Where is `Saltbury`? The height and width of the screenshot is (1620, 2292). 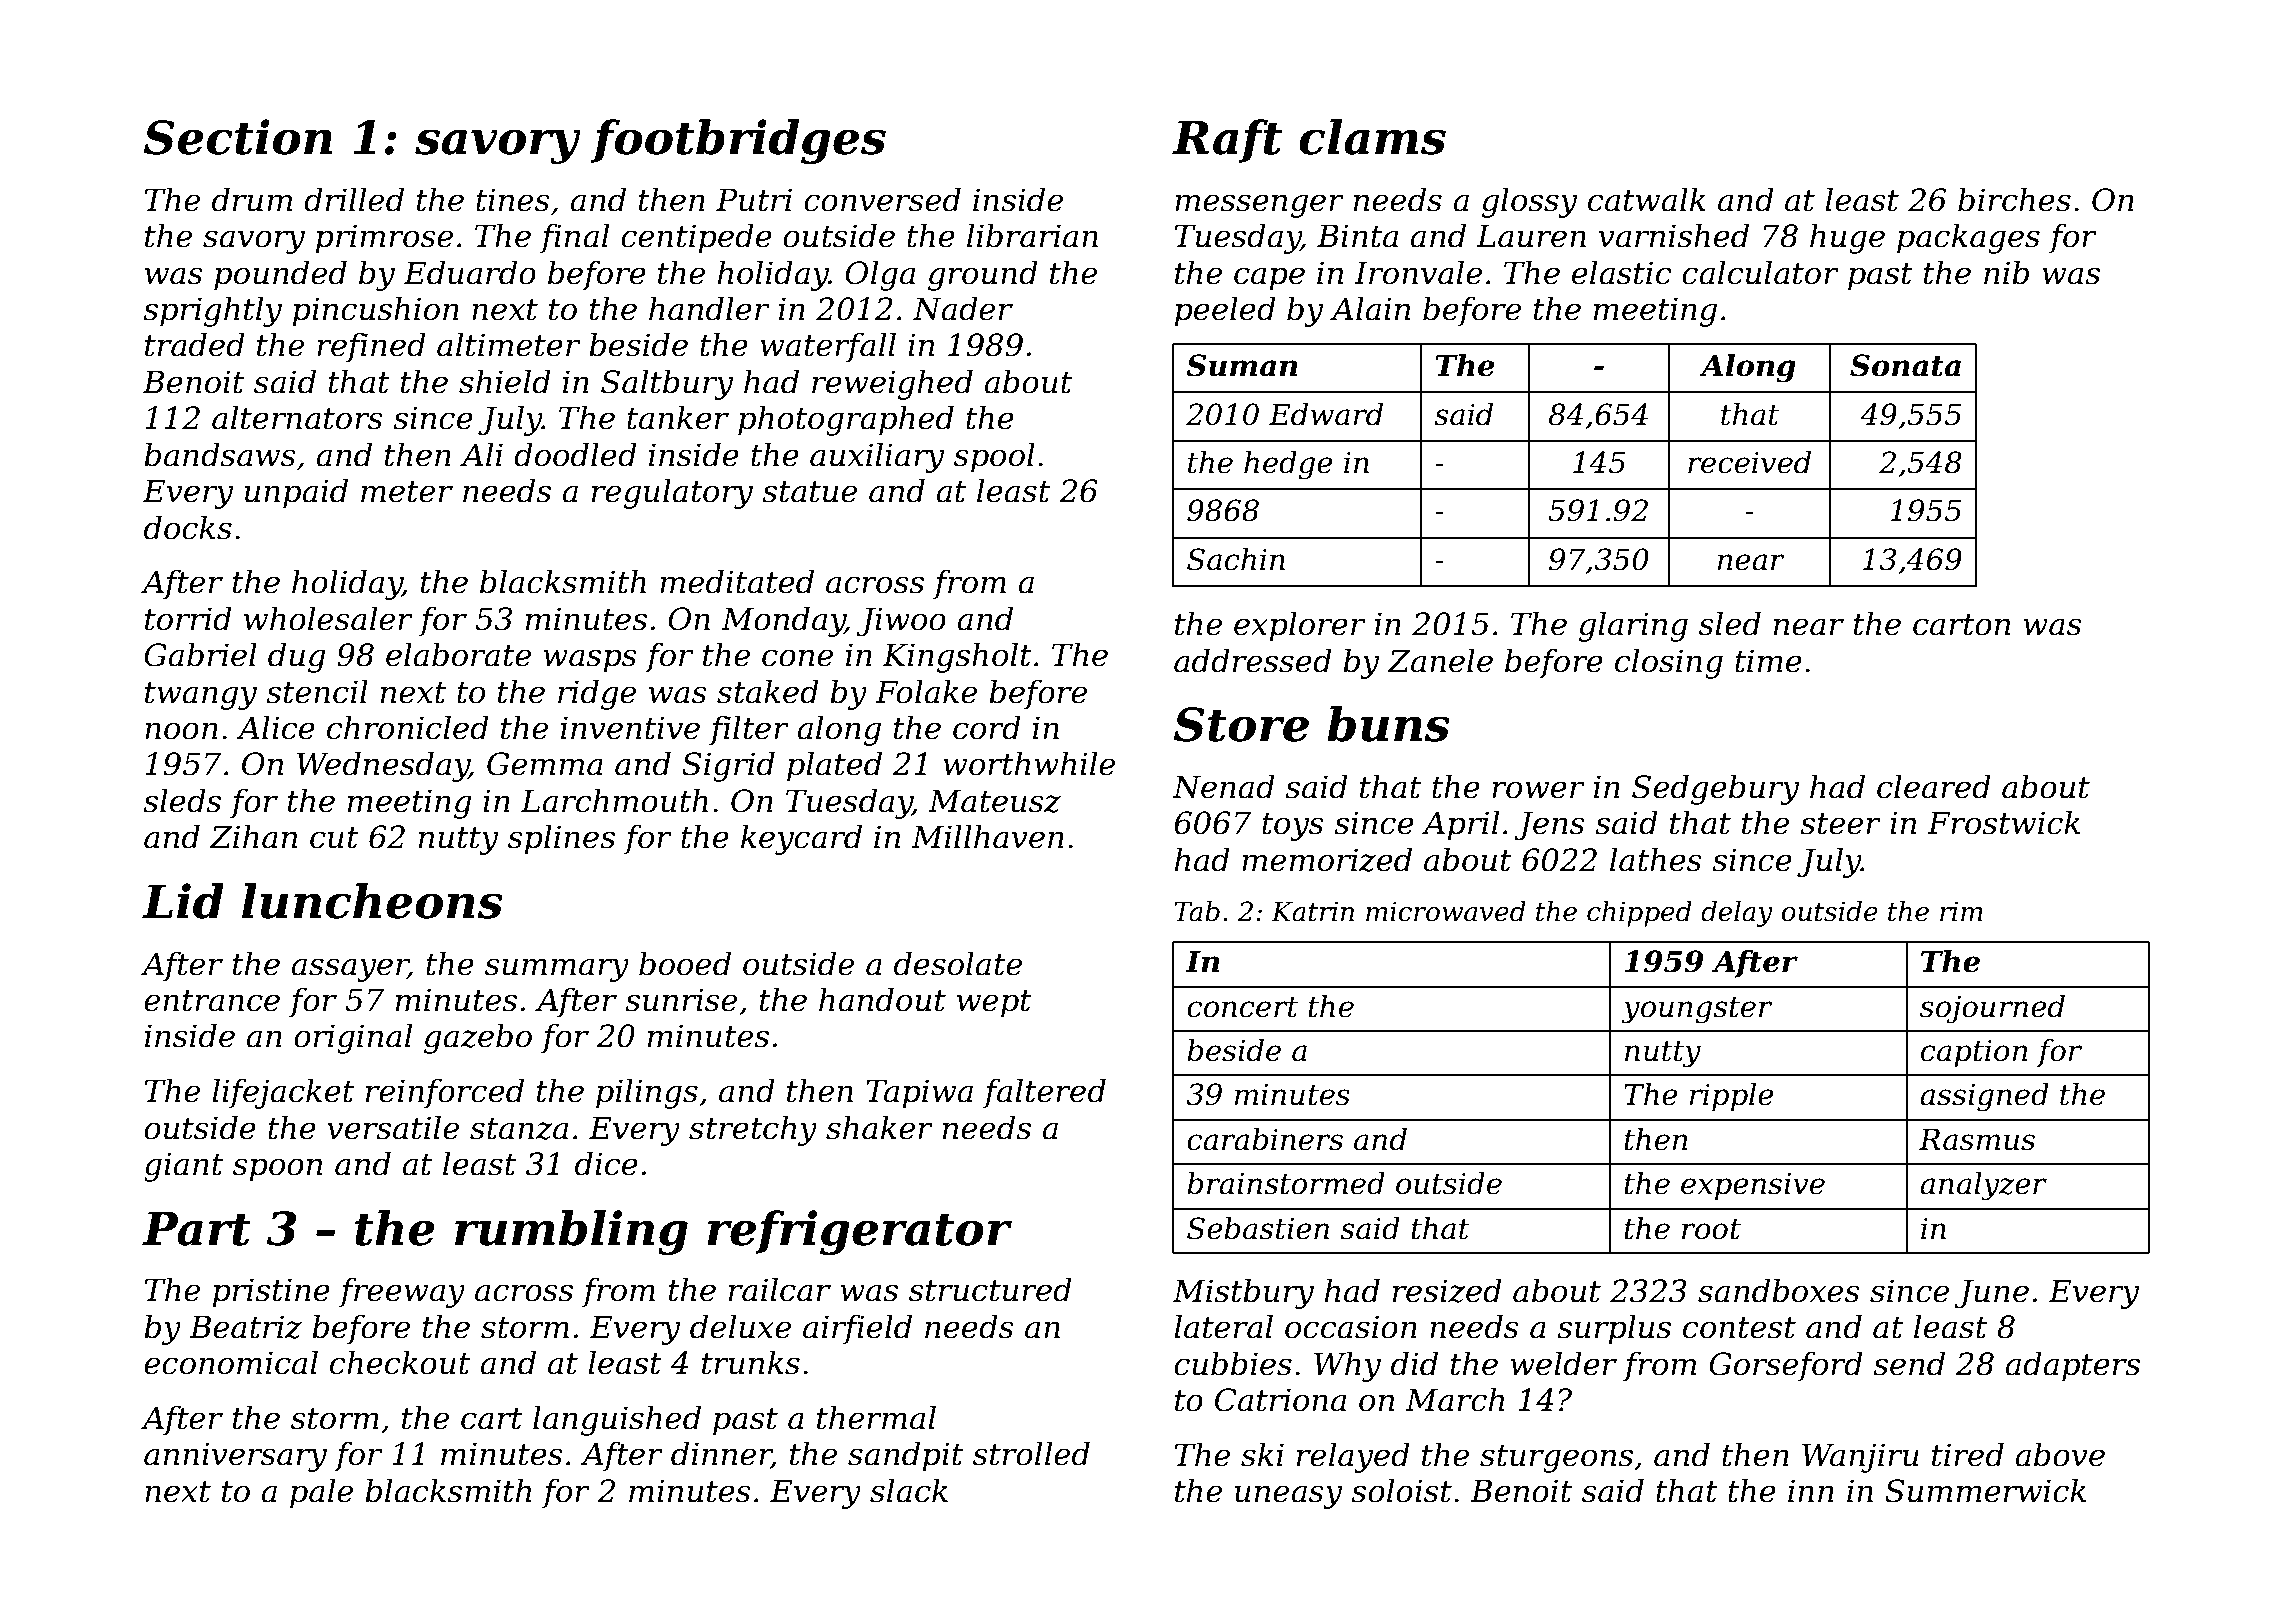 Saltbury is located at coordinates (667, 384).
